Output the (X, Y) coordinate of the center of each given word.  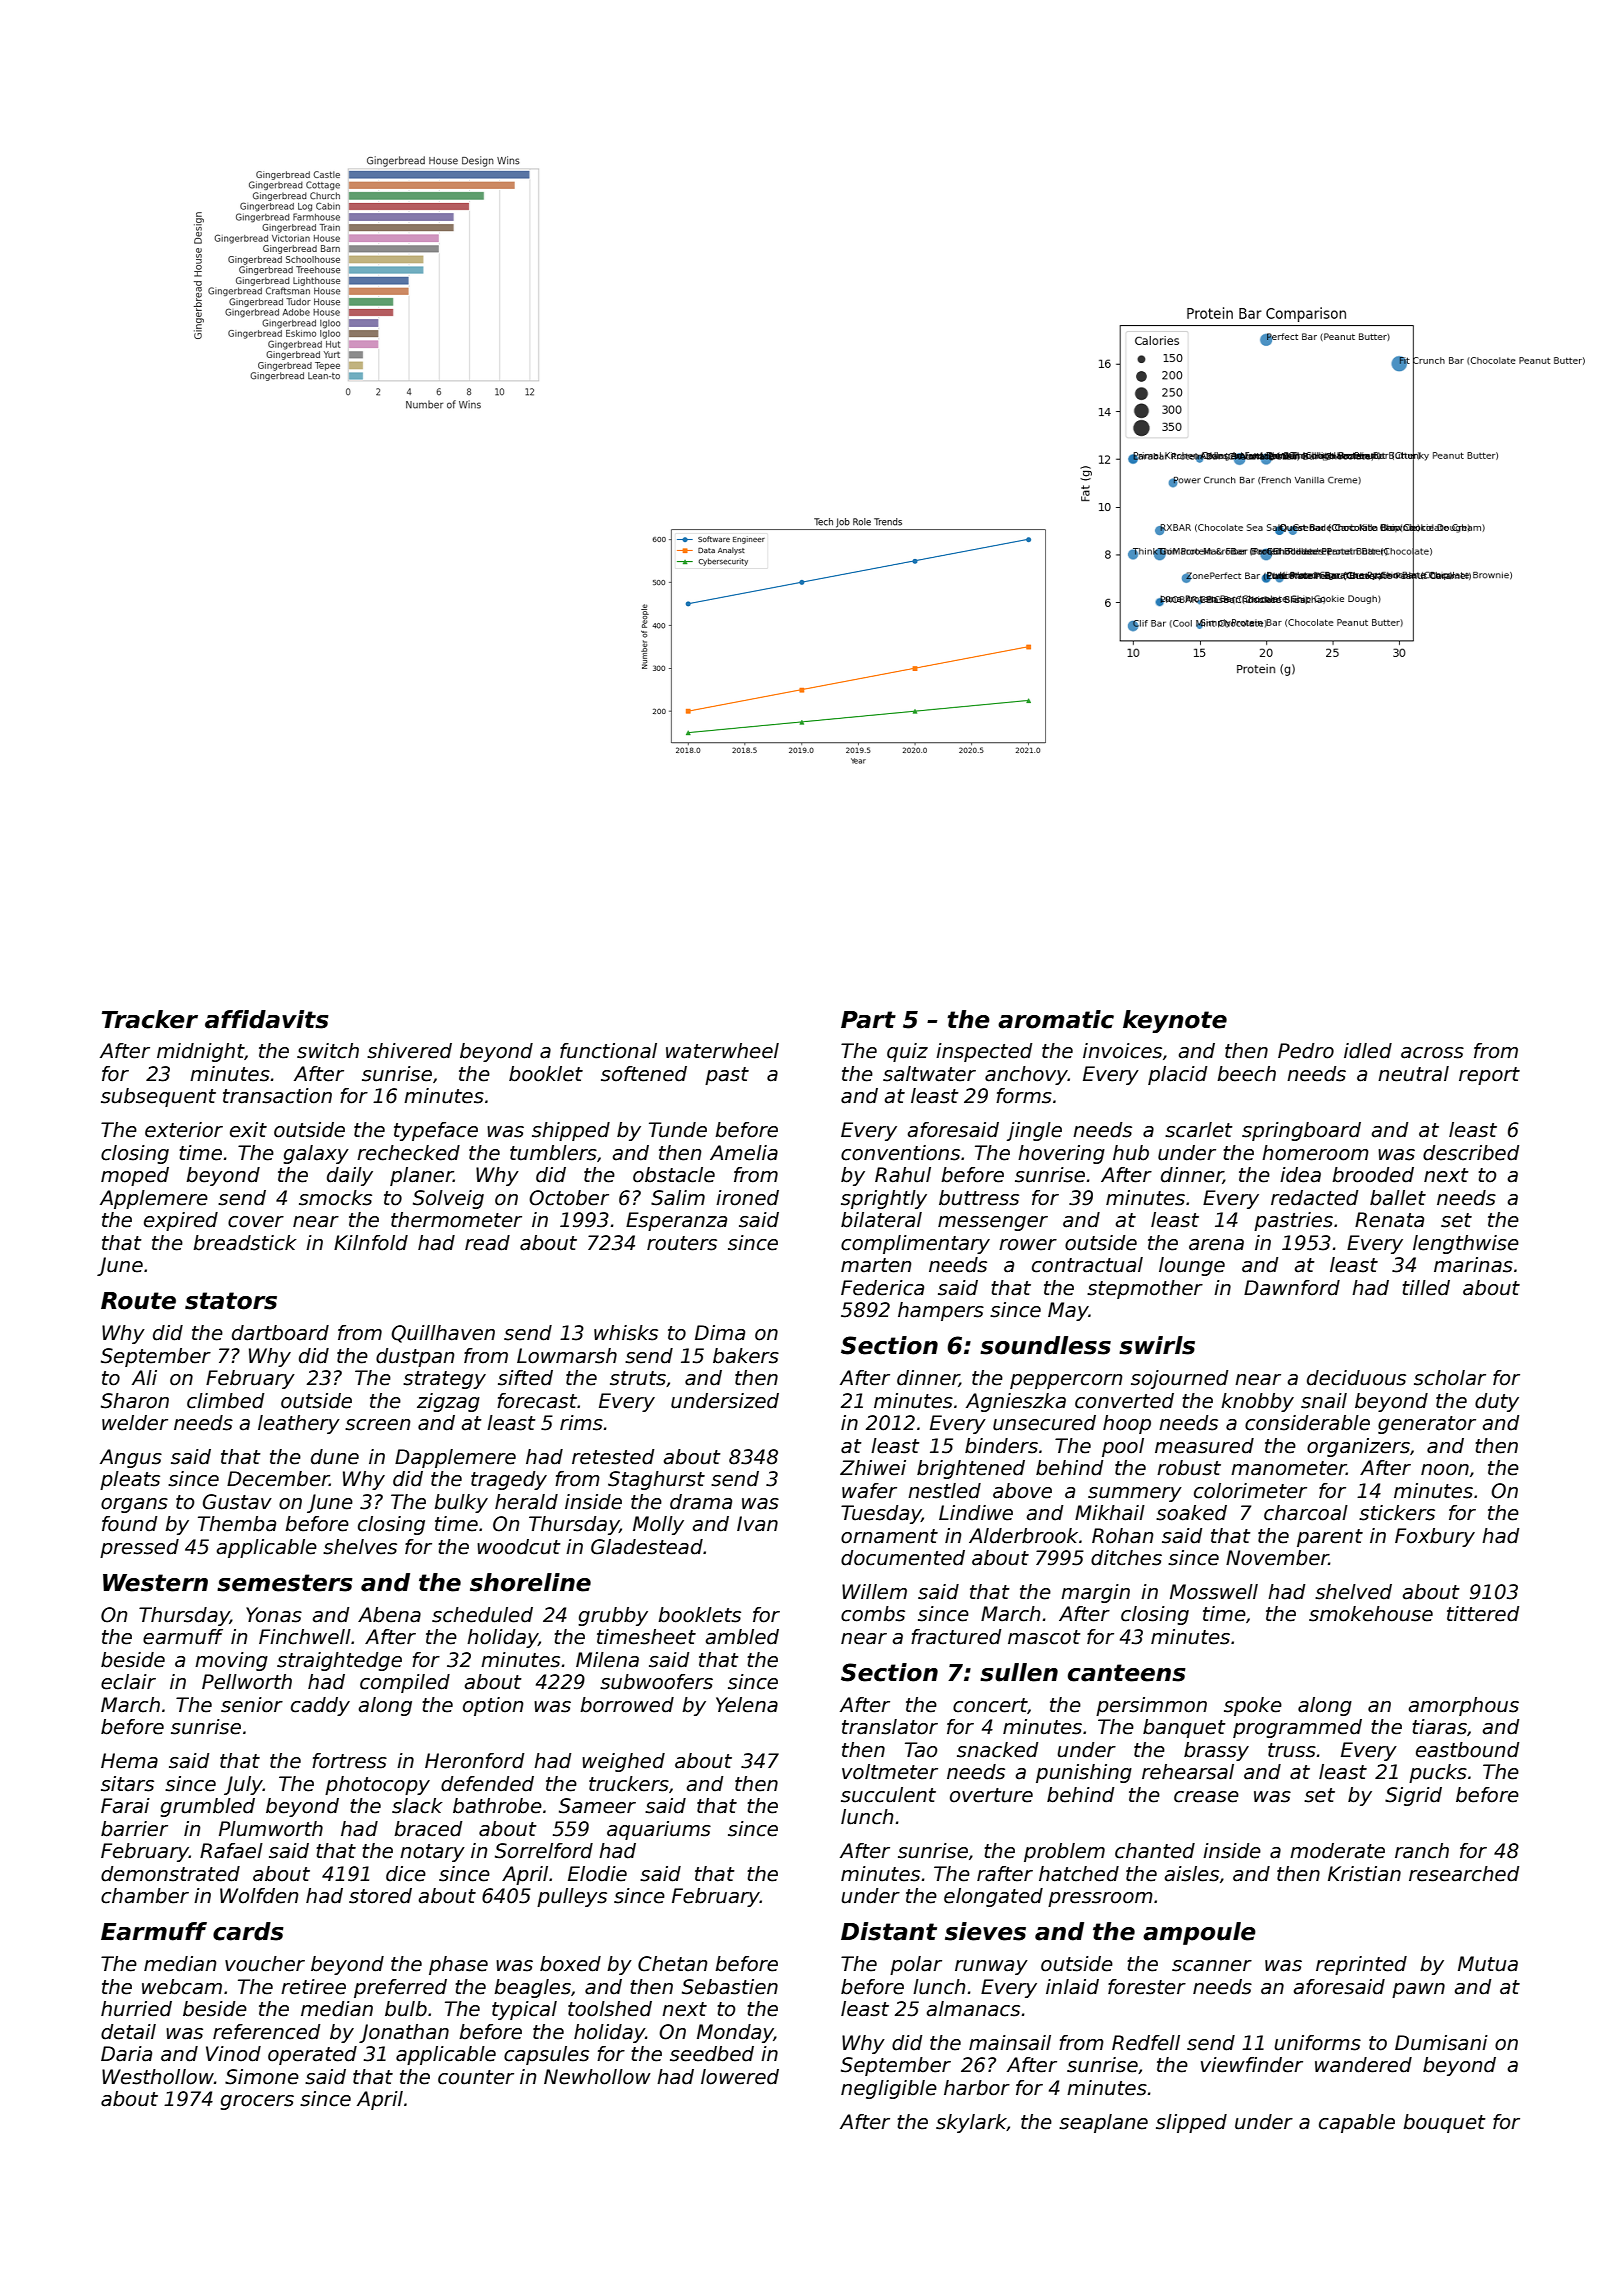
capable (1357, 2123)
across (1432, 1053)
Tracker (150, 1019)
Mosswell (1214, 1592)
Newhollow (597, 2077)
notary (432, 1853)
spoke (1253, 1706)
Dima (720, 1333)
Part (868, 1020)
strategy (444, 1380)
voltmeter (890, 1772)
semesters (285, 1583)
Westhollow (158, 2077)
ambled (742, 1637)
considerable (1307, 1423)
